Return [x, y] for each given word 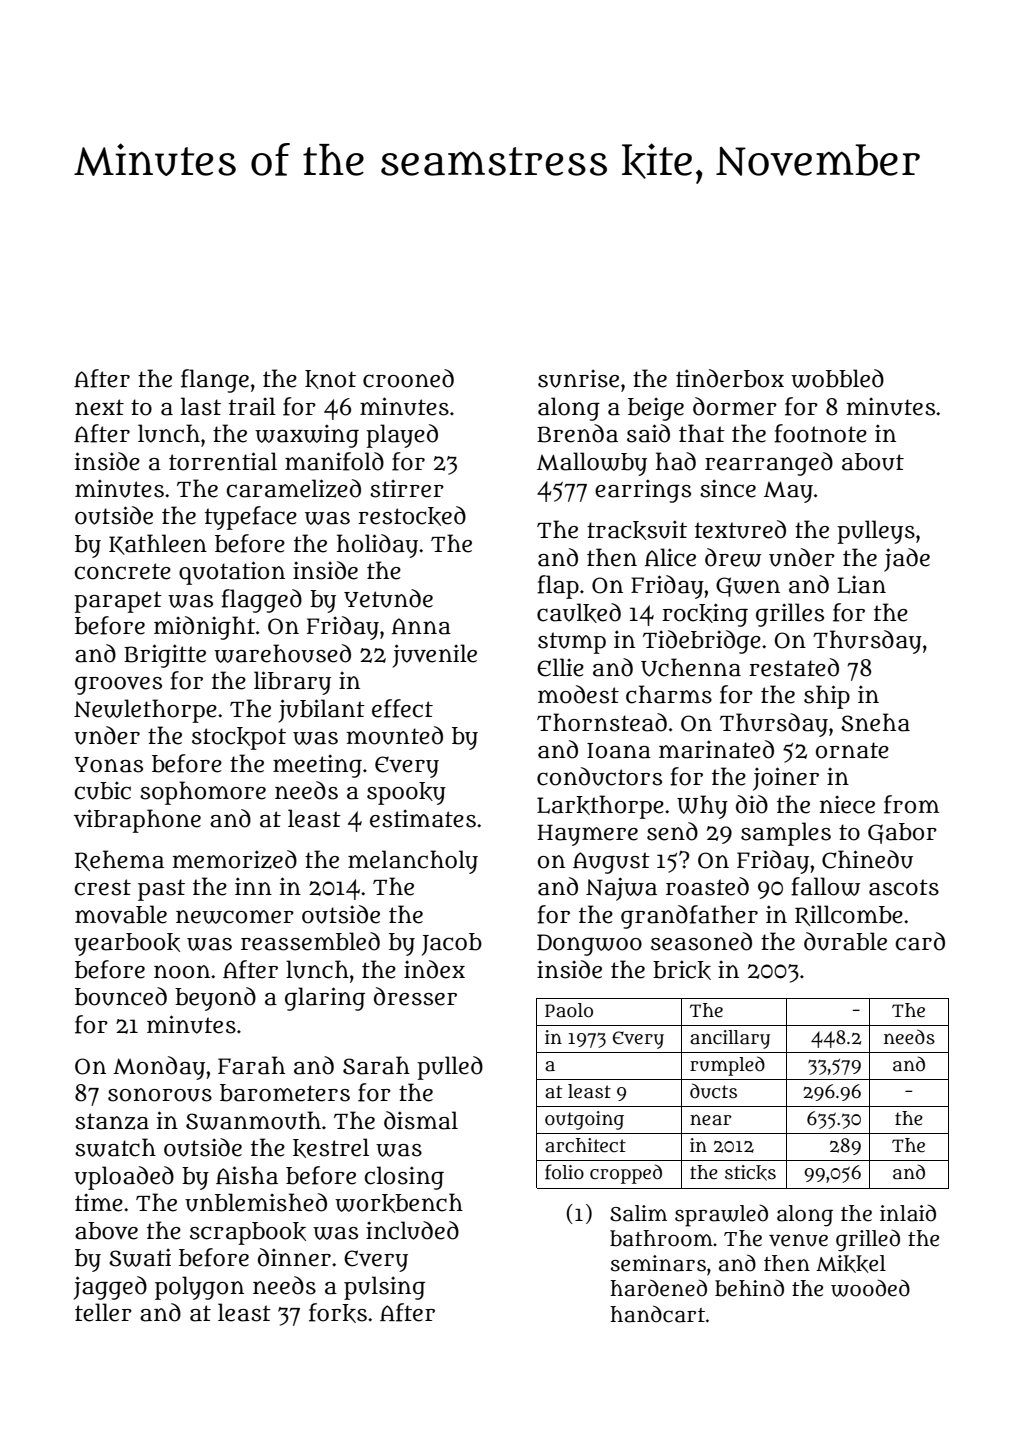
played [402, 436]
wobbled [837, 378]
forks [338, 1313]
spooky [406, 793]
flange [215, 381]
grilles [790, 615]
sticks [750, 1173]
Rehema [119, 860]
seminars [658, 1263]
